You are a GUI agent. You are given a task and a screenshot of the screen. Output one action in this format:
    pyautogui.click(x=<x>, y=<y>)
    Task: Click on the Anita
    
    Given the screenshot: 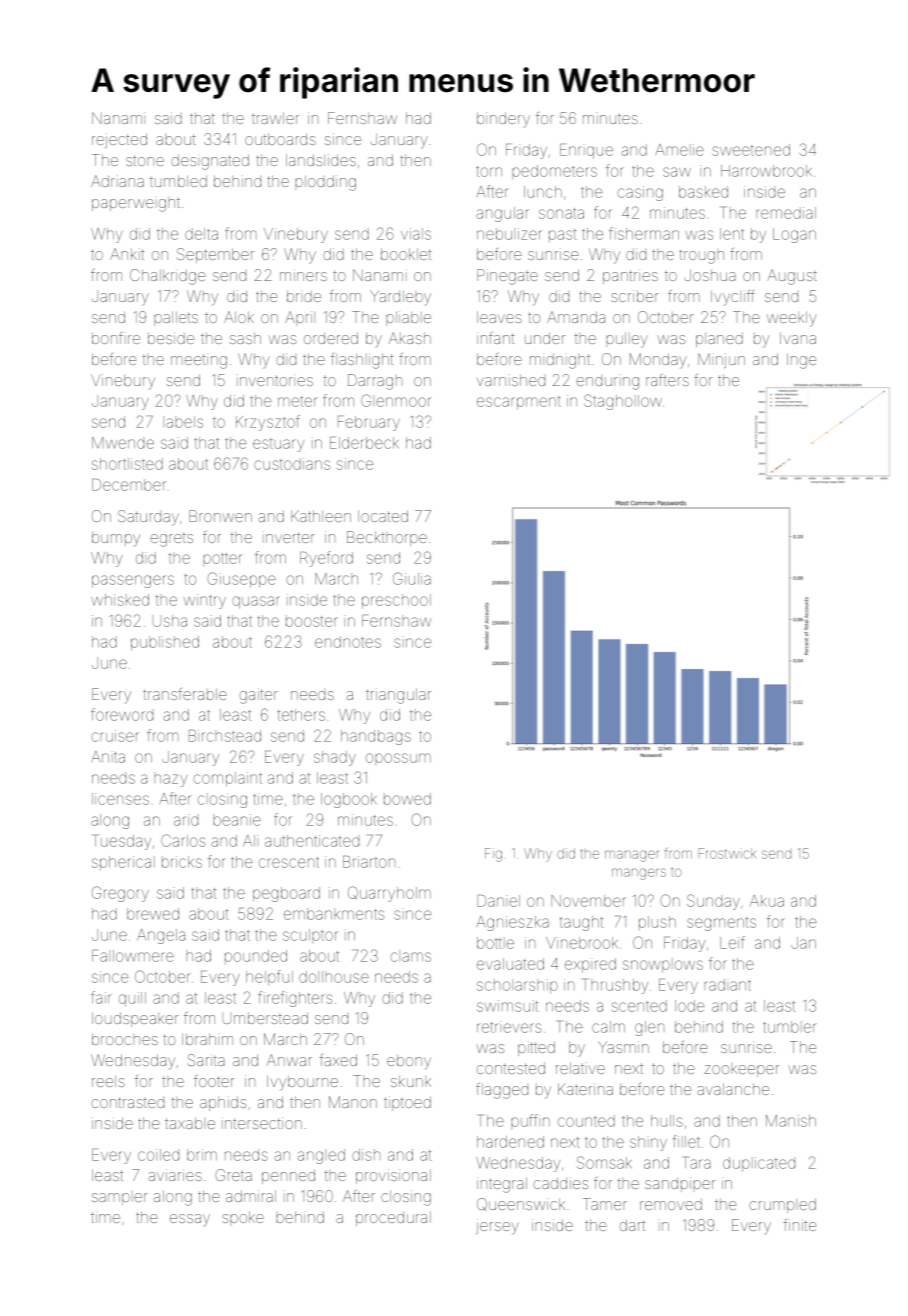 What is the action you would take?
    pyautogui.click(x=108, y=757)
